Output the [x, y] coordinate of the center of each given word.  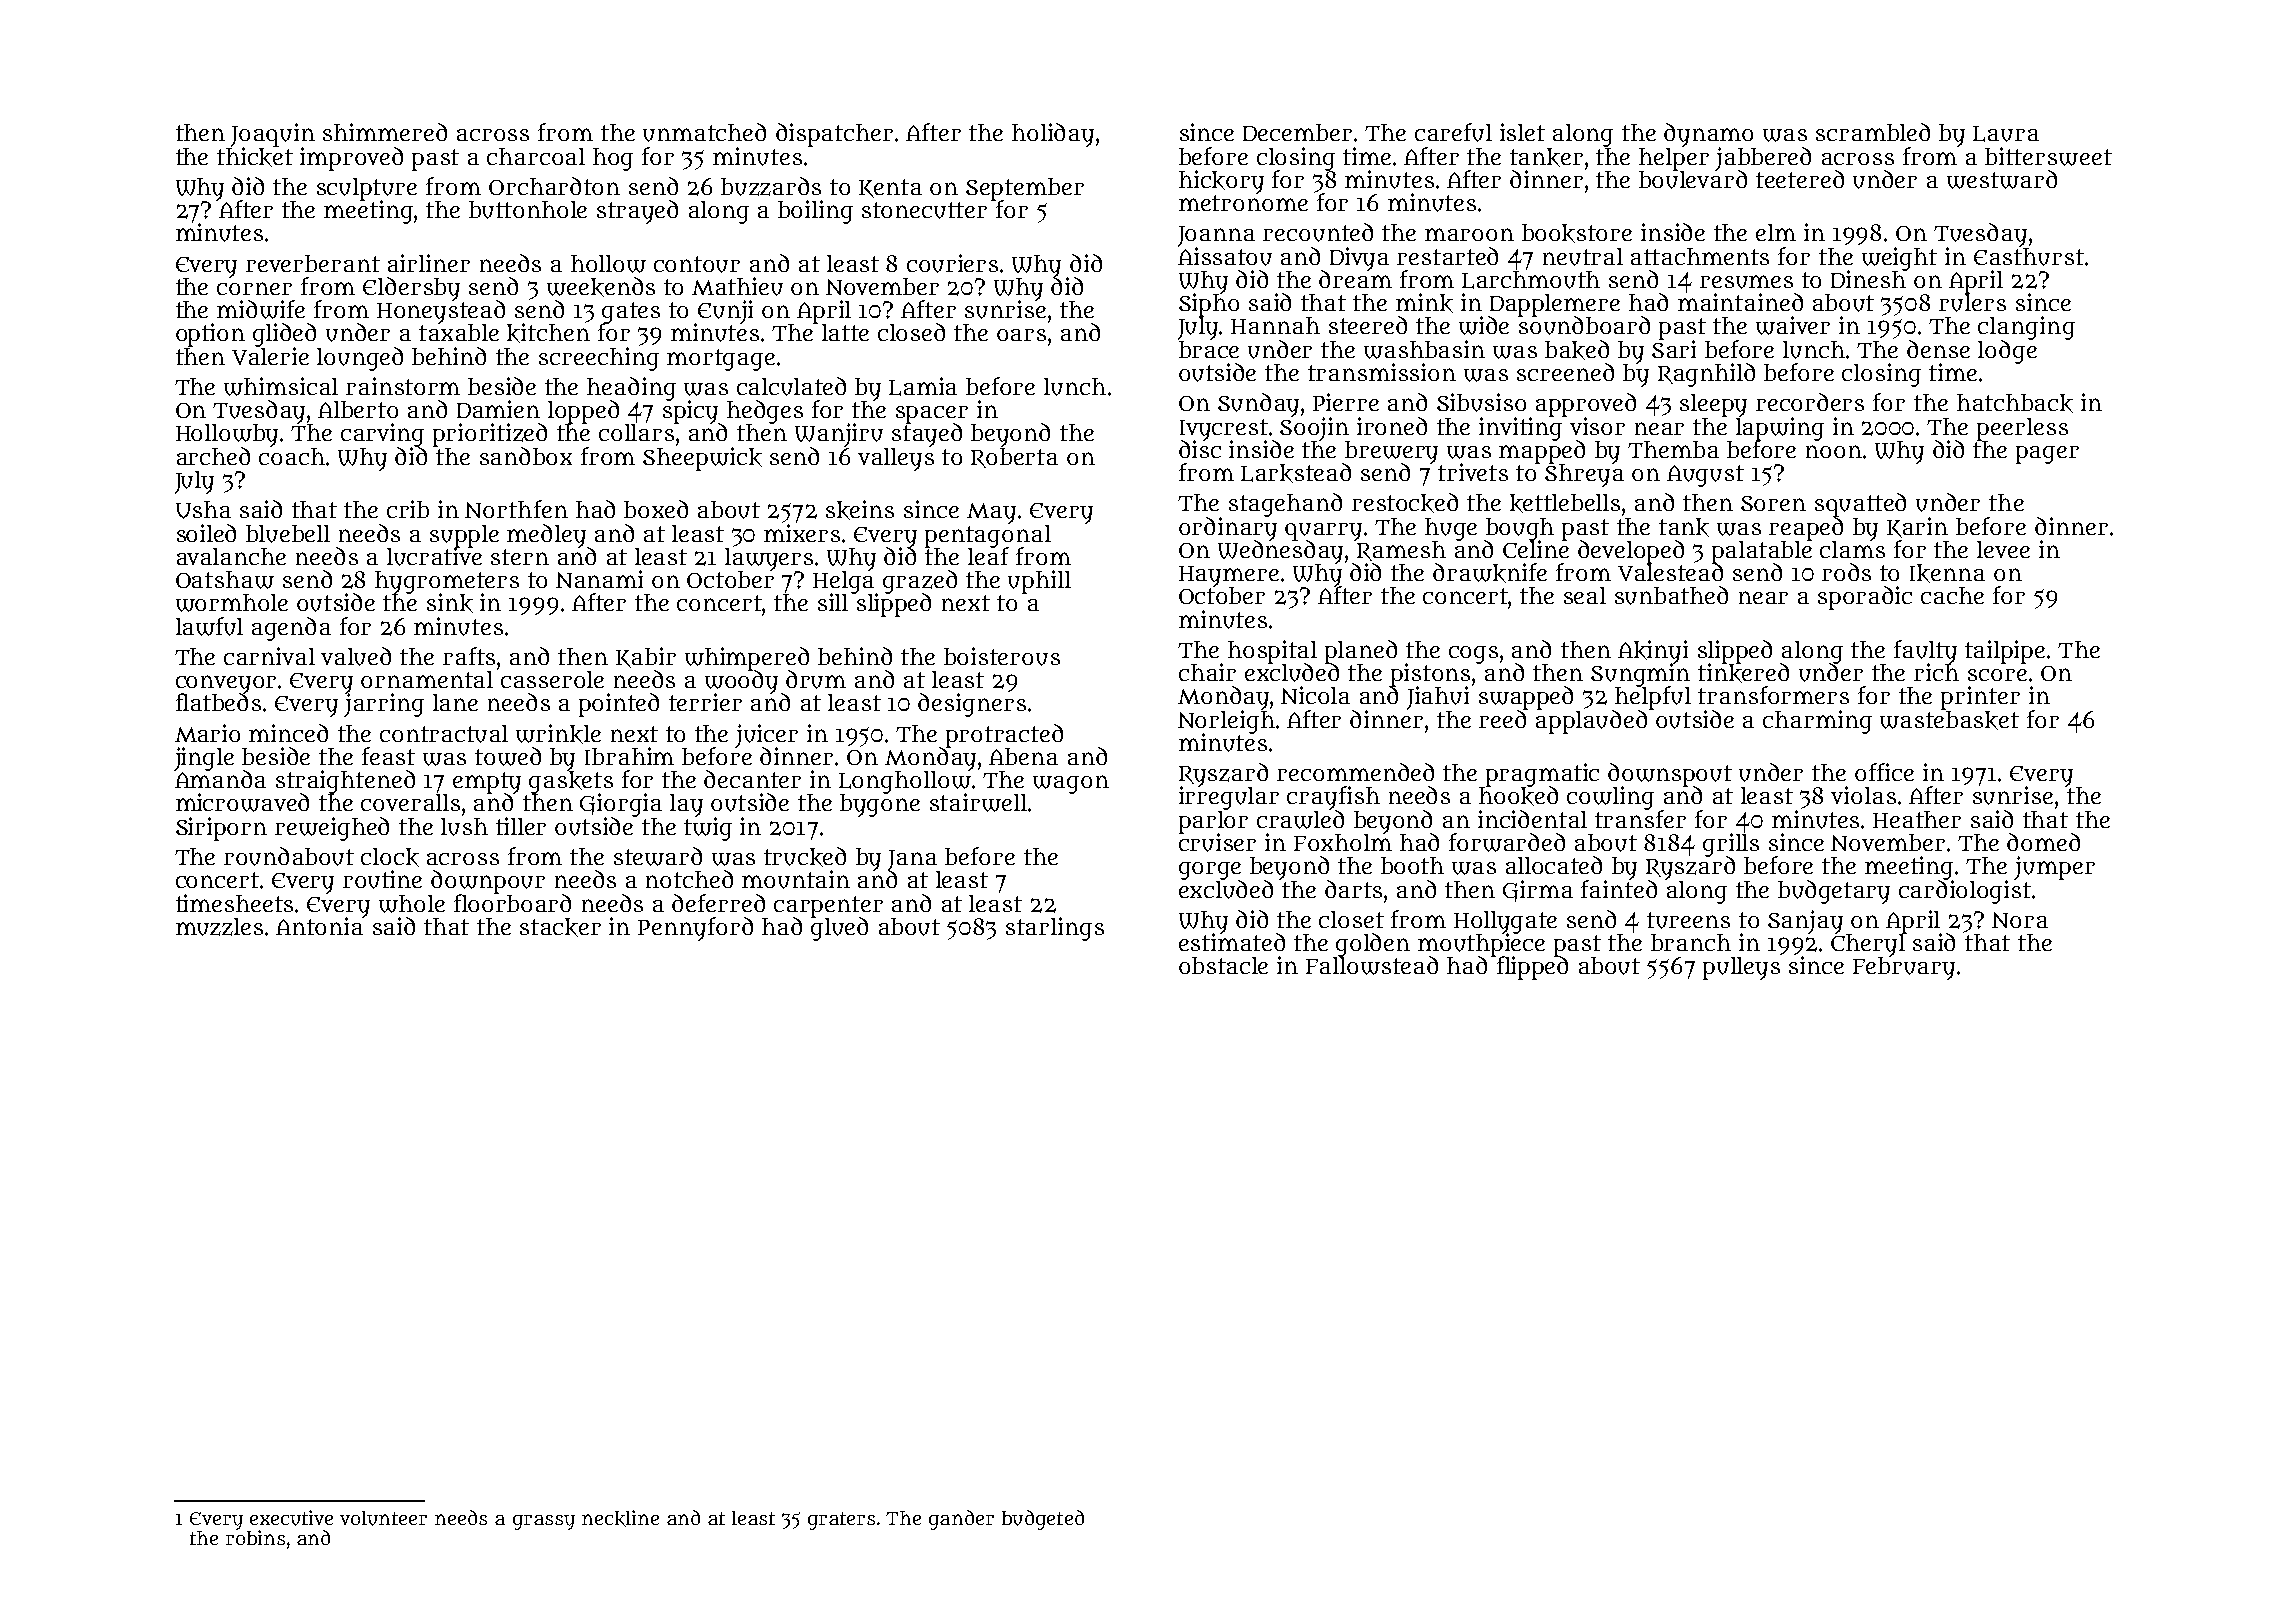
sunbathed [1671, 595]
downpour [488, 882]
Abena [1023, 756]
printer [1980, 698]
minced [288, 733]
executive [291, 1518]
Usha [203, 510]
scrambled [1873, 132]
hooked [1518, 796]
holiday [1053, 135]
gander [961, 1520]
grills [1731, 845]
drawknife [1490, 573]
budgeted [1043, 1520]
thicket [255, 157]
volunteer [383, 1518]
